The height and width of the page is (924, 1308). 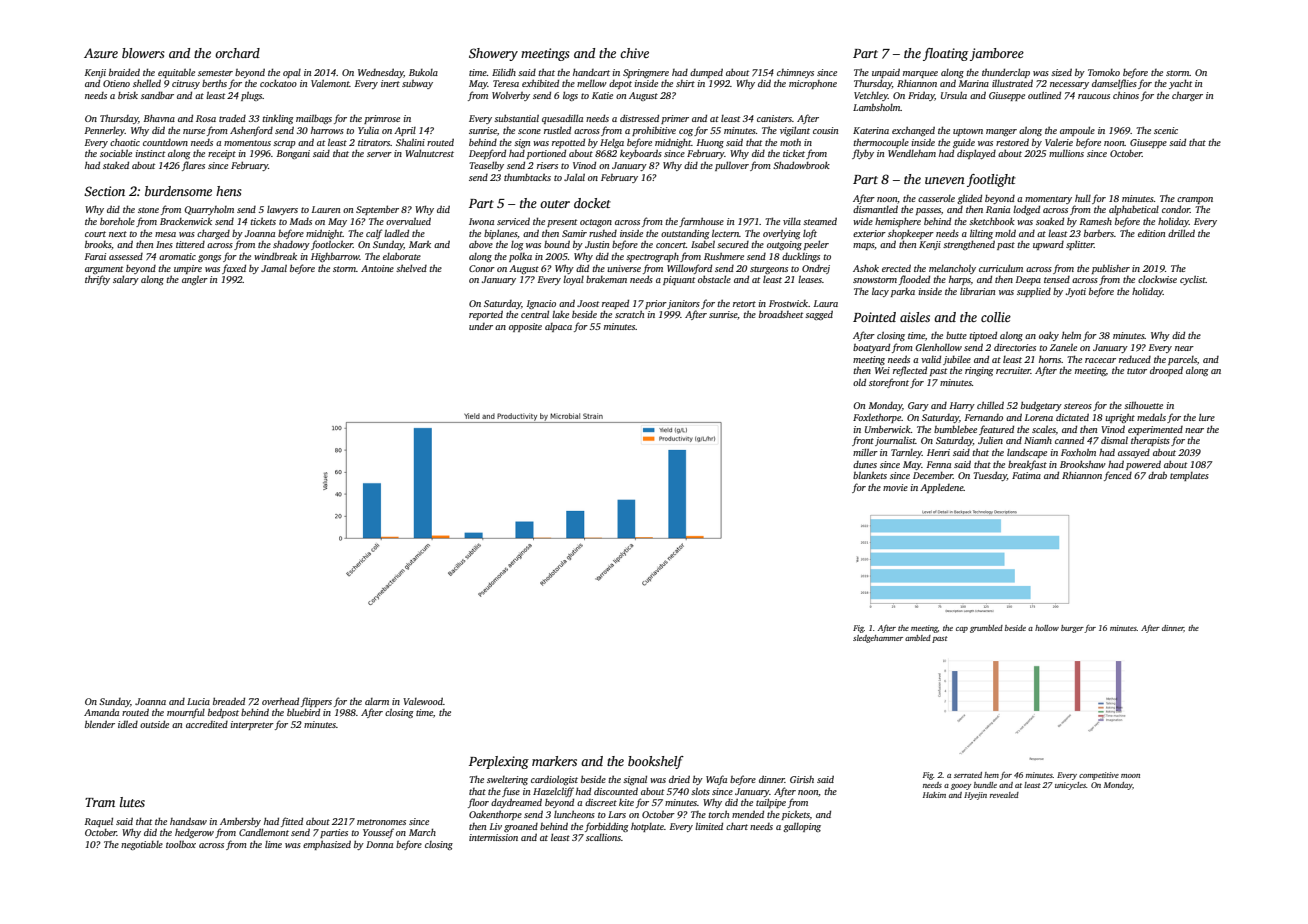 I want to click on jamboree, so click(x=997, y=54).
